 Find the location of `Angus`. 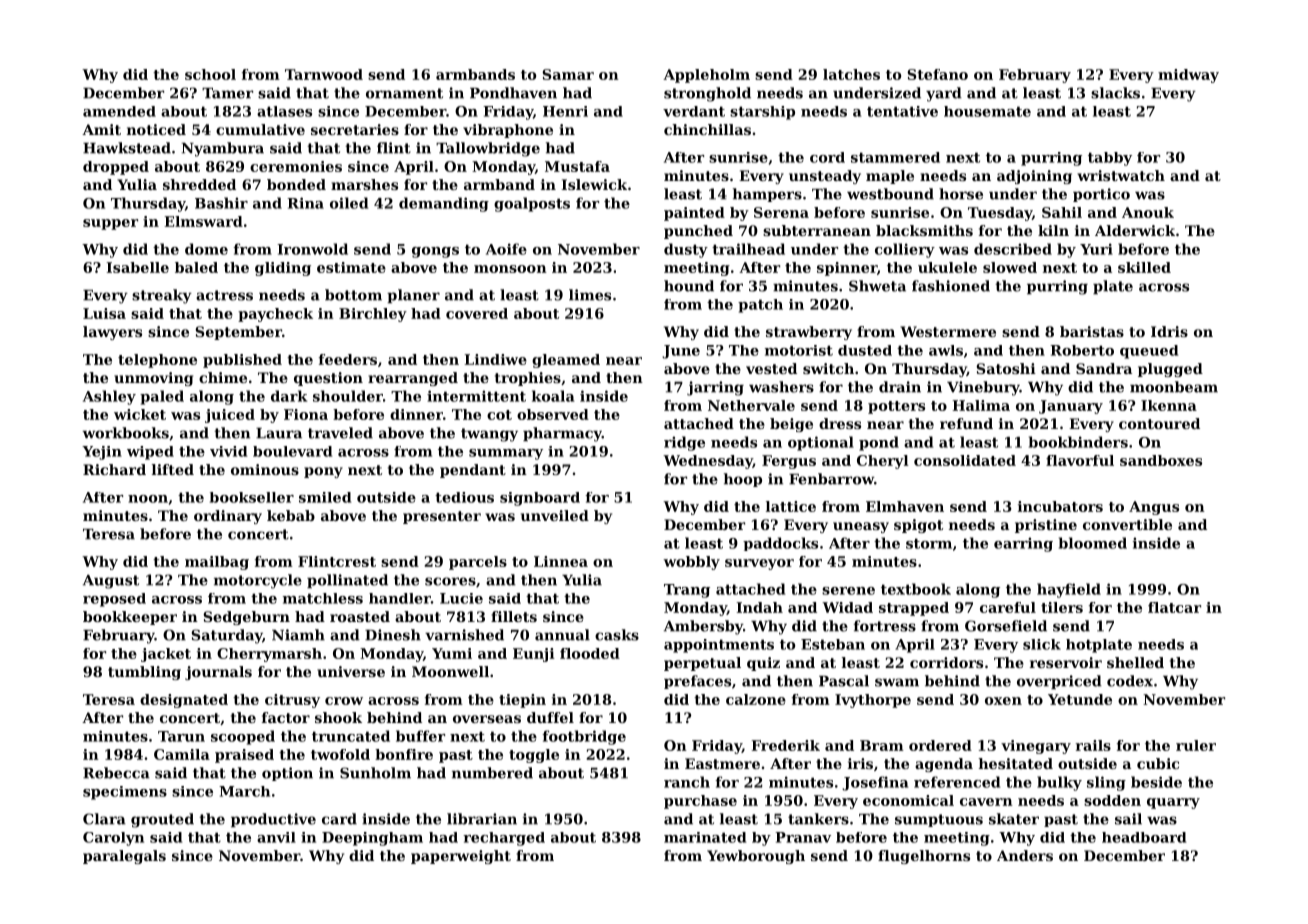

Angus is located at coordinates (1154, 508).
